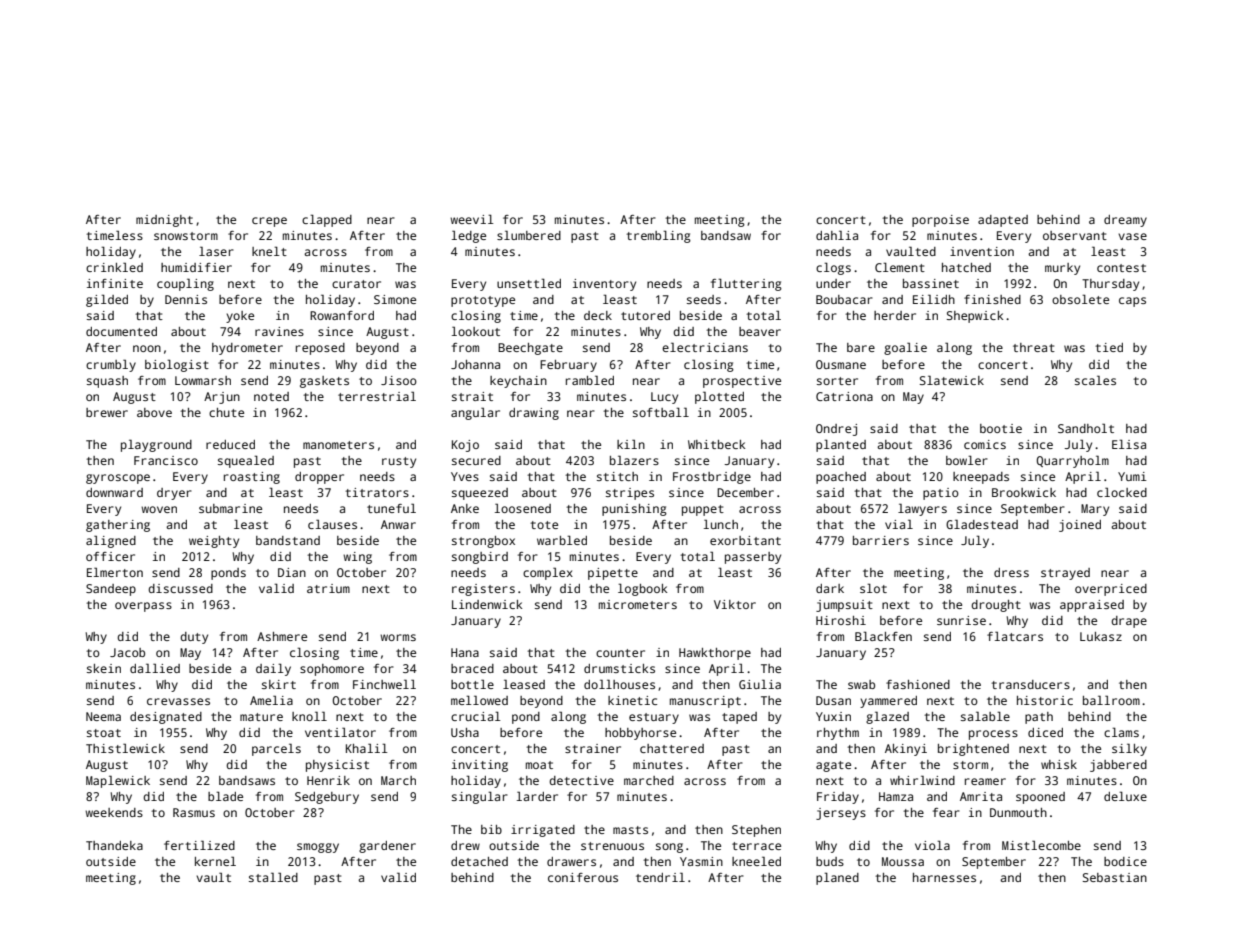 The width and height of the screenshot is (1233, 952). What do you see at coordinates (1115, 877) in the screenshot?
I see `Sebastian` at bounding box center [1115, 877].
